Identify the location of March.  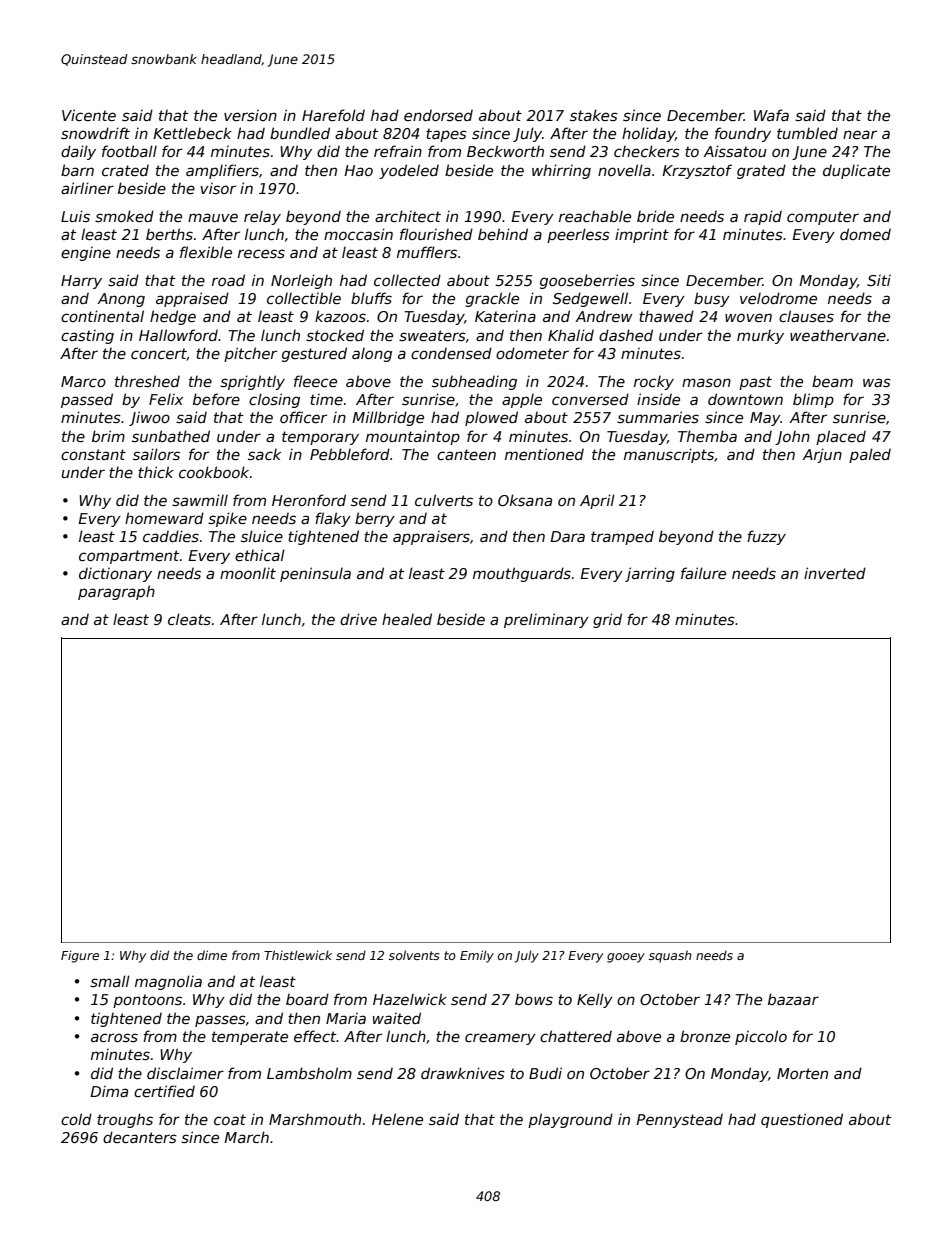
(246, 1137).
